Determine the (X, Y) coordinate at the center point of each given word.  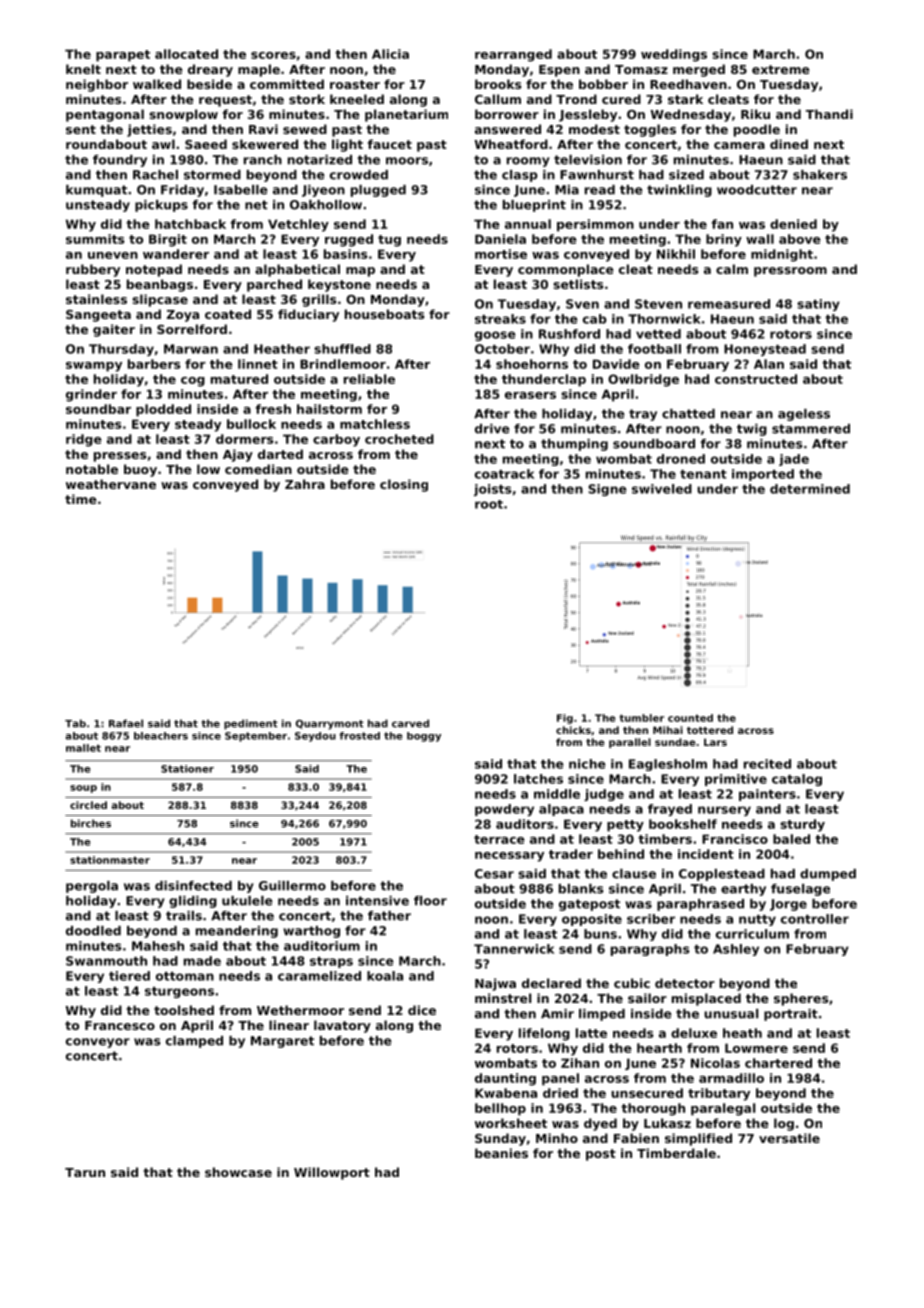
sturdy (802, 825)
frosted (359, 736)
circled (88, 805)
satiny (818, 305)
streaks (500, 319)
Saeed (206, 144)
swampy (94, 367)
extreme (781, 69)
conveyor (98, 1043)
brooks (498, 84)
